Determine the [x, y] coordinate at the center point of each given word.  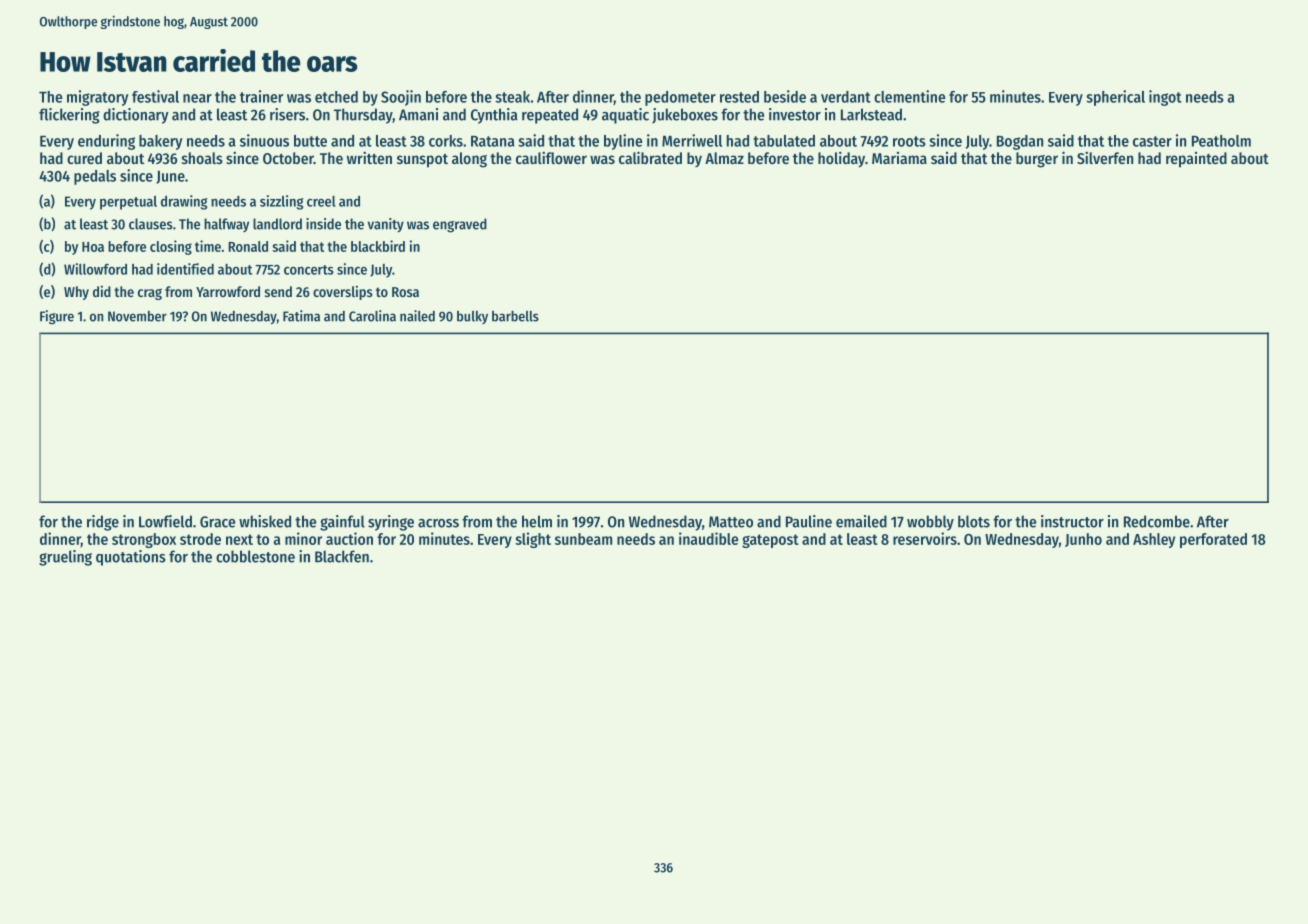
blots [974, 521]
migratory [97, 98]
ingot [1165, 98]
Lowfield [165, 521]
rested [739, 97]
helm [537, 521]
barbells [515, 316]
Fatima [301, 316]
